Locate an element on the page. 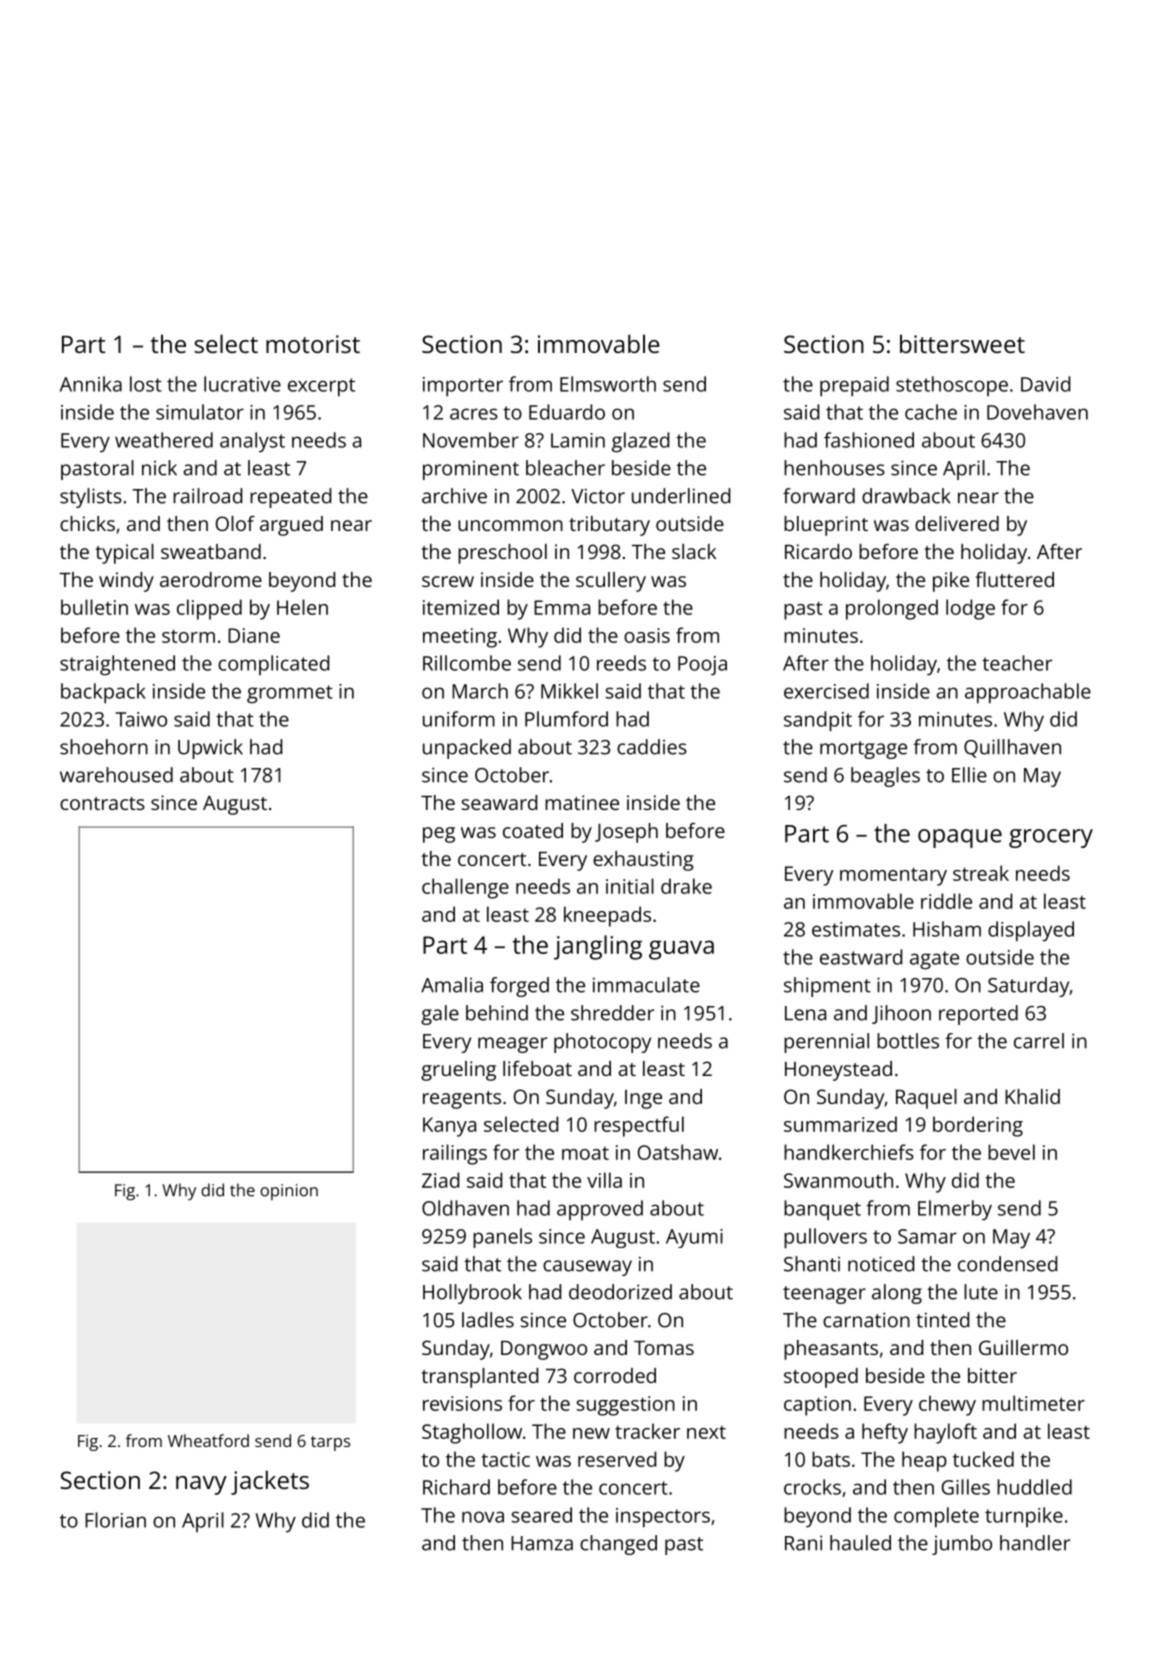 This document has width=1156, height=1674. David is located at coordinates (1045, 384).
